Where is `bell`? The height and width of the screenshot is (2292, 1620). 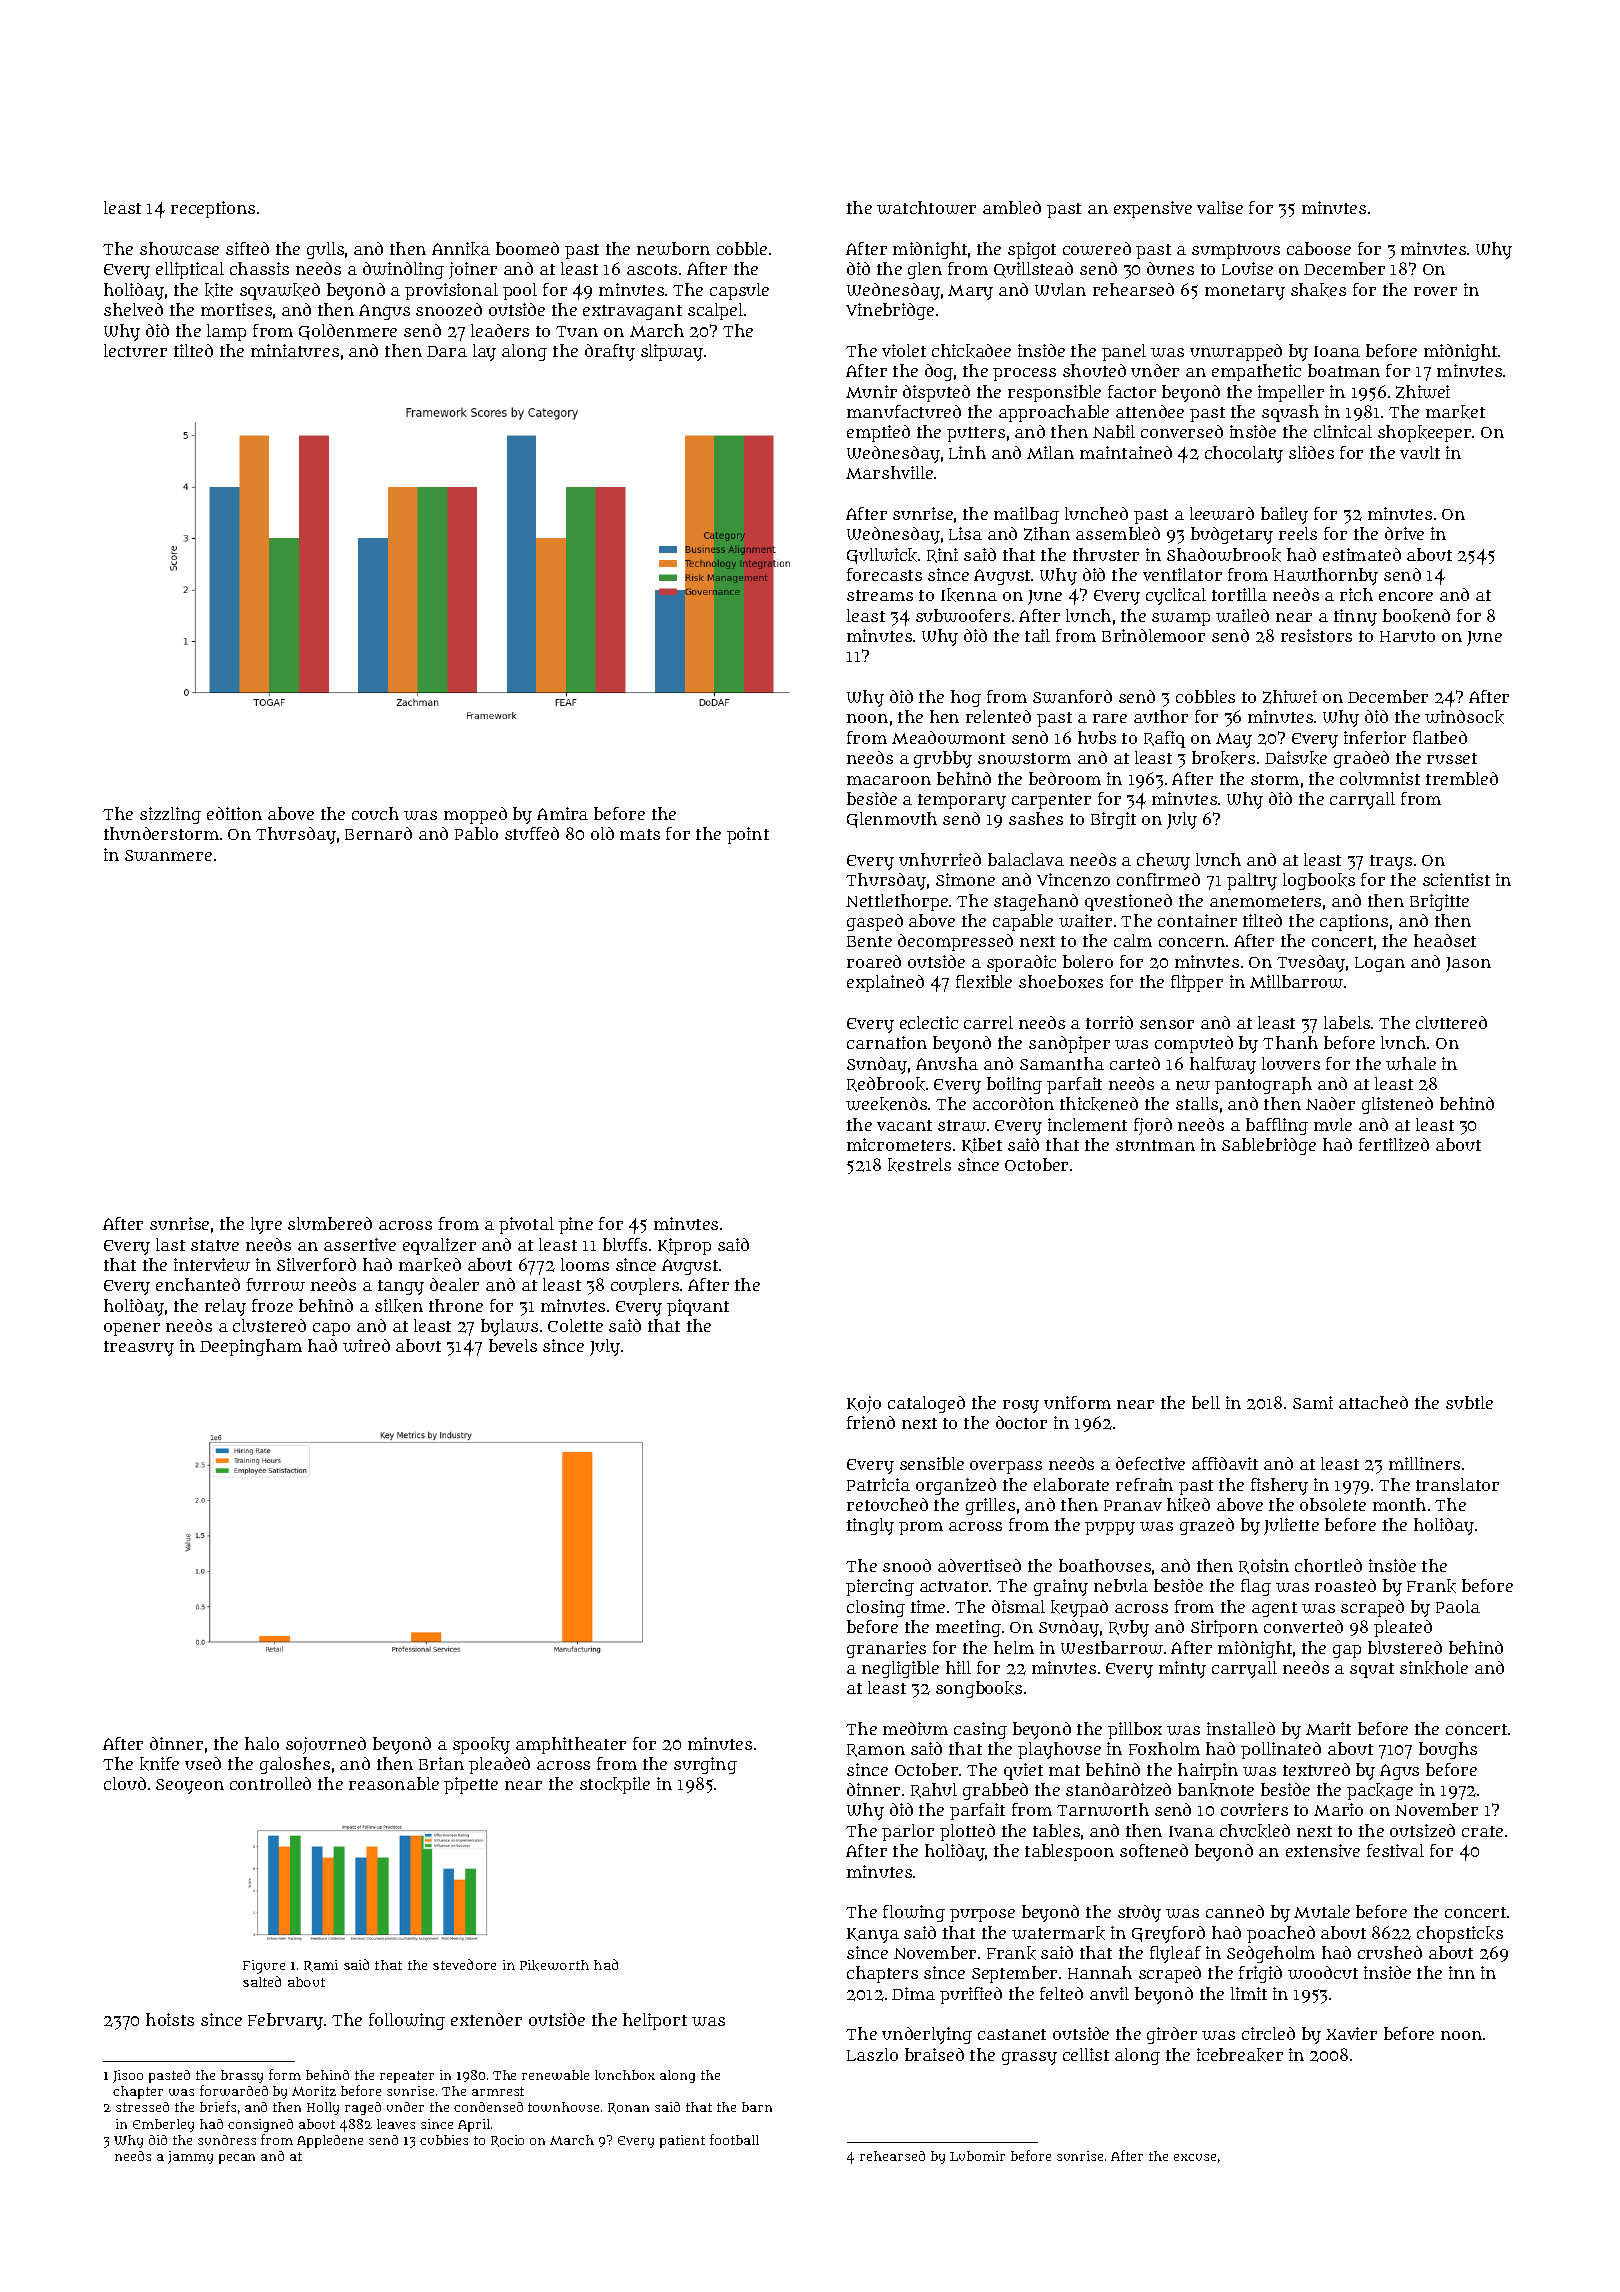 bell is located at coordinates (1206, 1402).
